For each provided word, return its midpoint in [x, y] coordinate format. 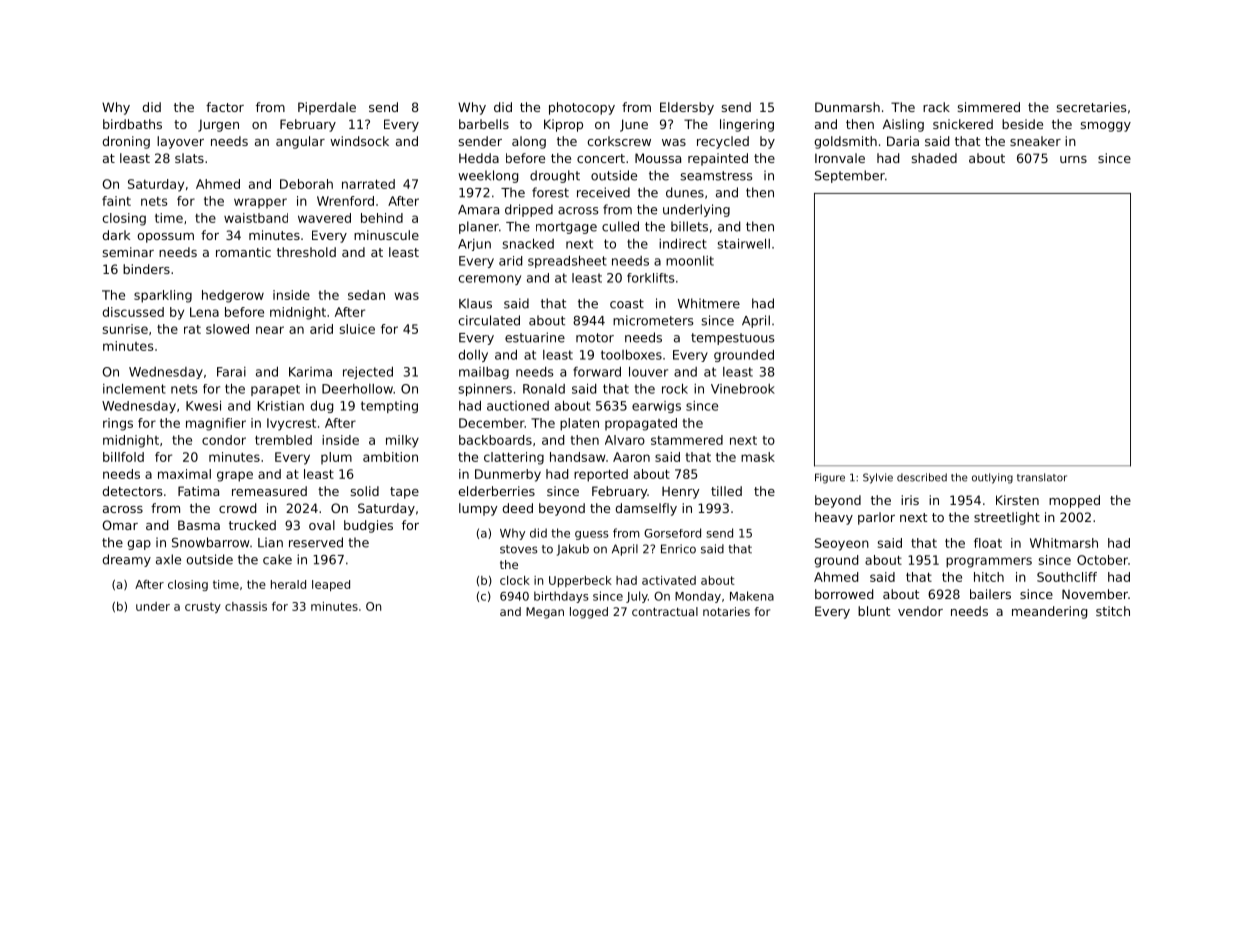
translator [1042, 477]
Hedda [479, 158]
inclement [134, 388]
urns [1073, 159]
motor [595, 338]
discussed [133, 312]
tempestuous [733, 339]
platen [579, 424]
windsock [359, 141]
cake [277, 559]
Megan [545, 613]
